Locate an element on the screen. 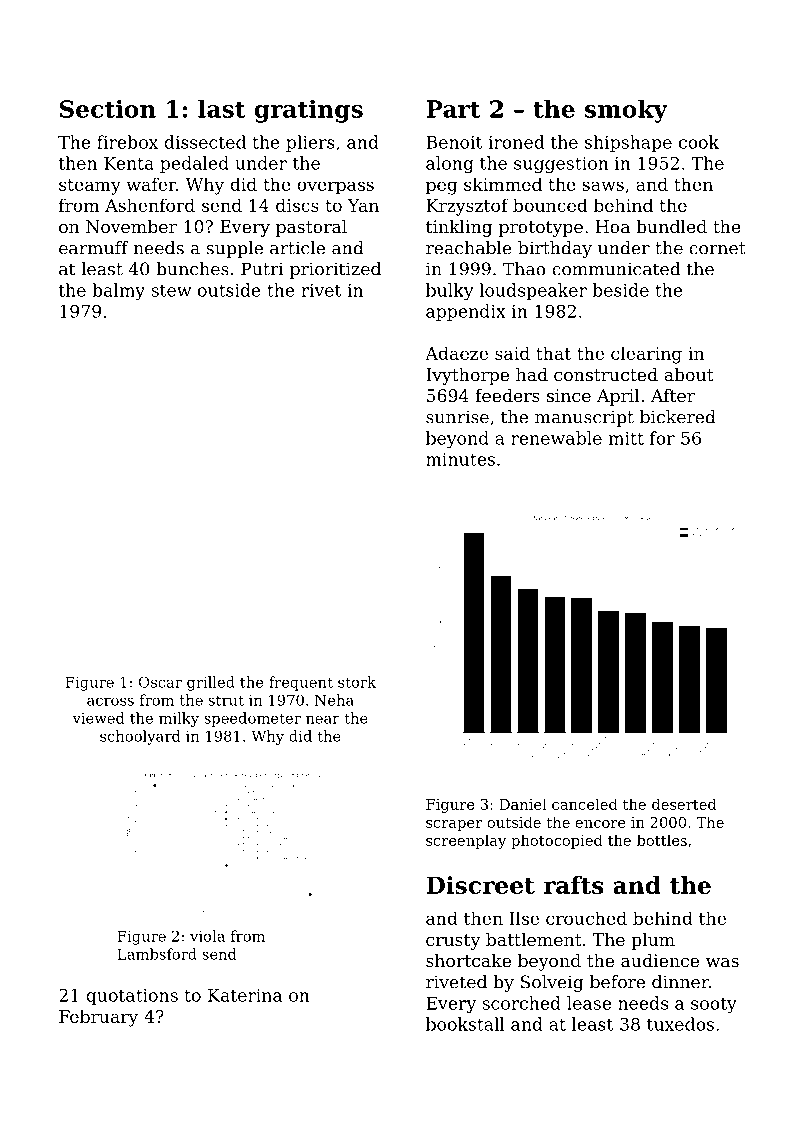 The image size is (808, 1146). about is located at coordinates (689, 374).
